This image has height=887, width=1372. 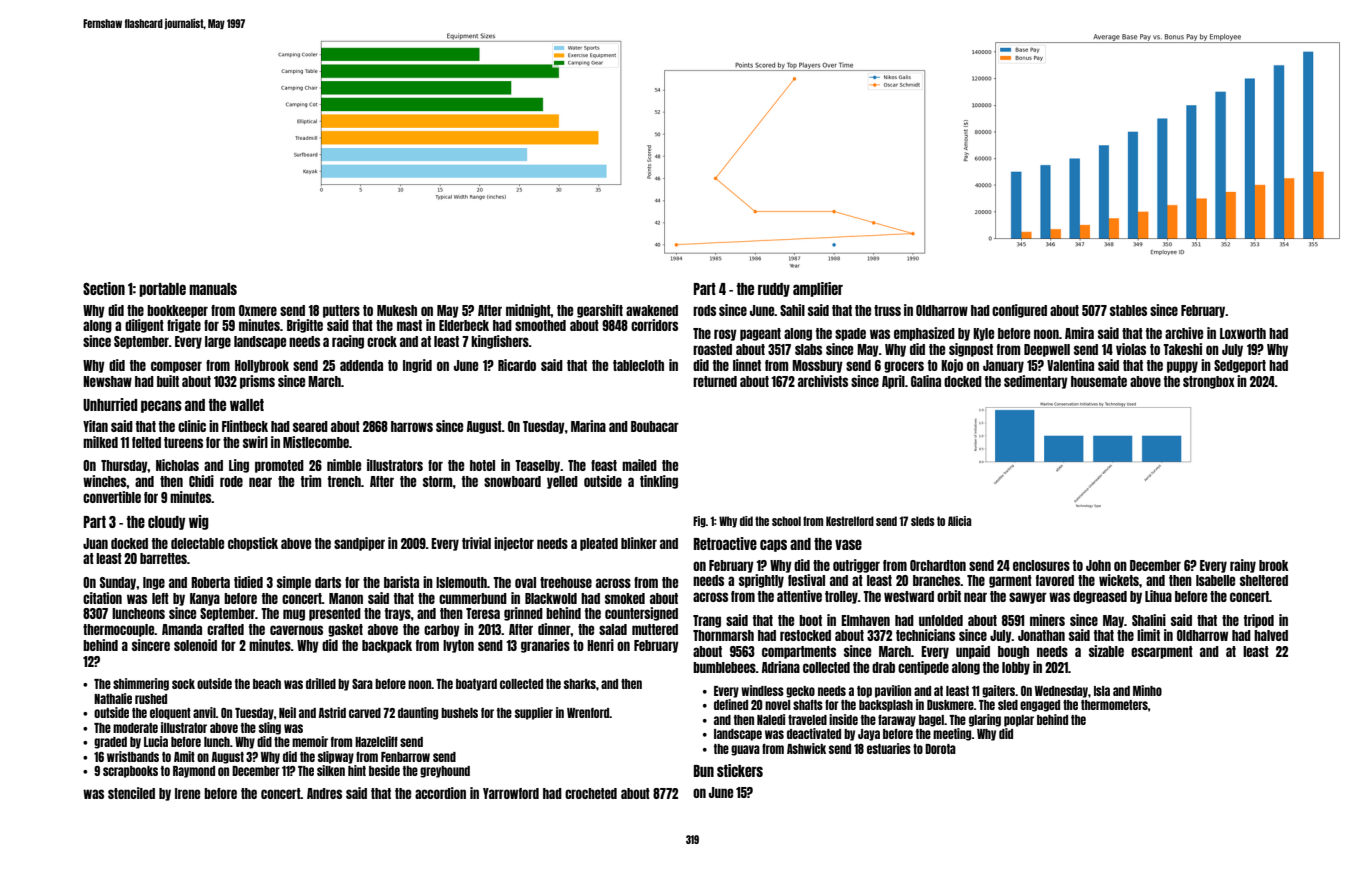 What do you see at coordinates (774, 290) in the image?
I see `ruddy` at bounding box center [774, 290].
